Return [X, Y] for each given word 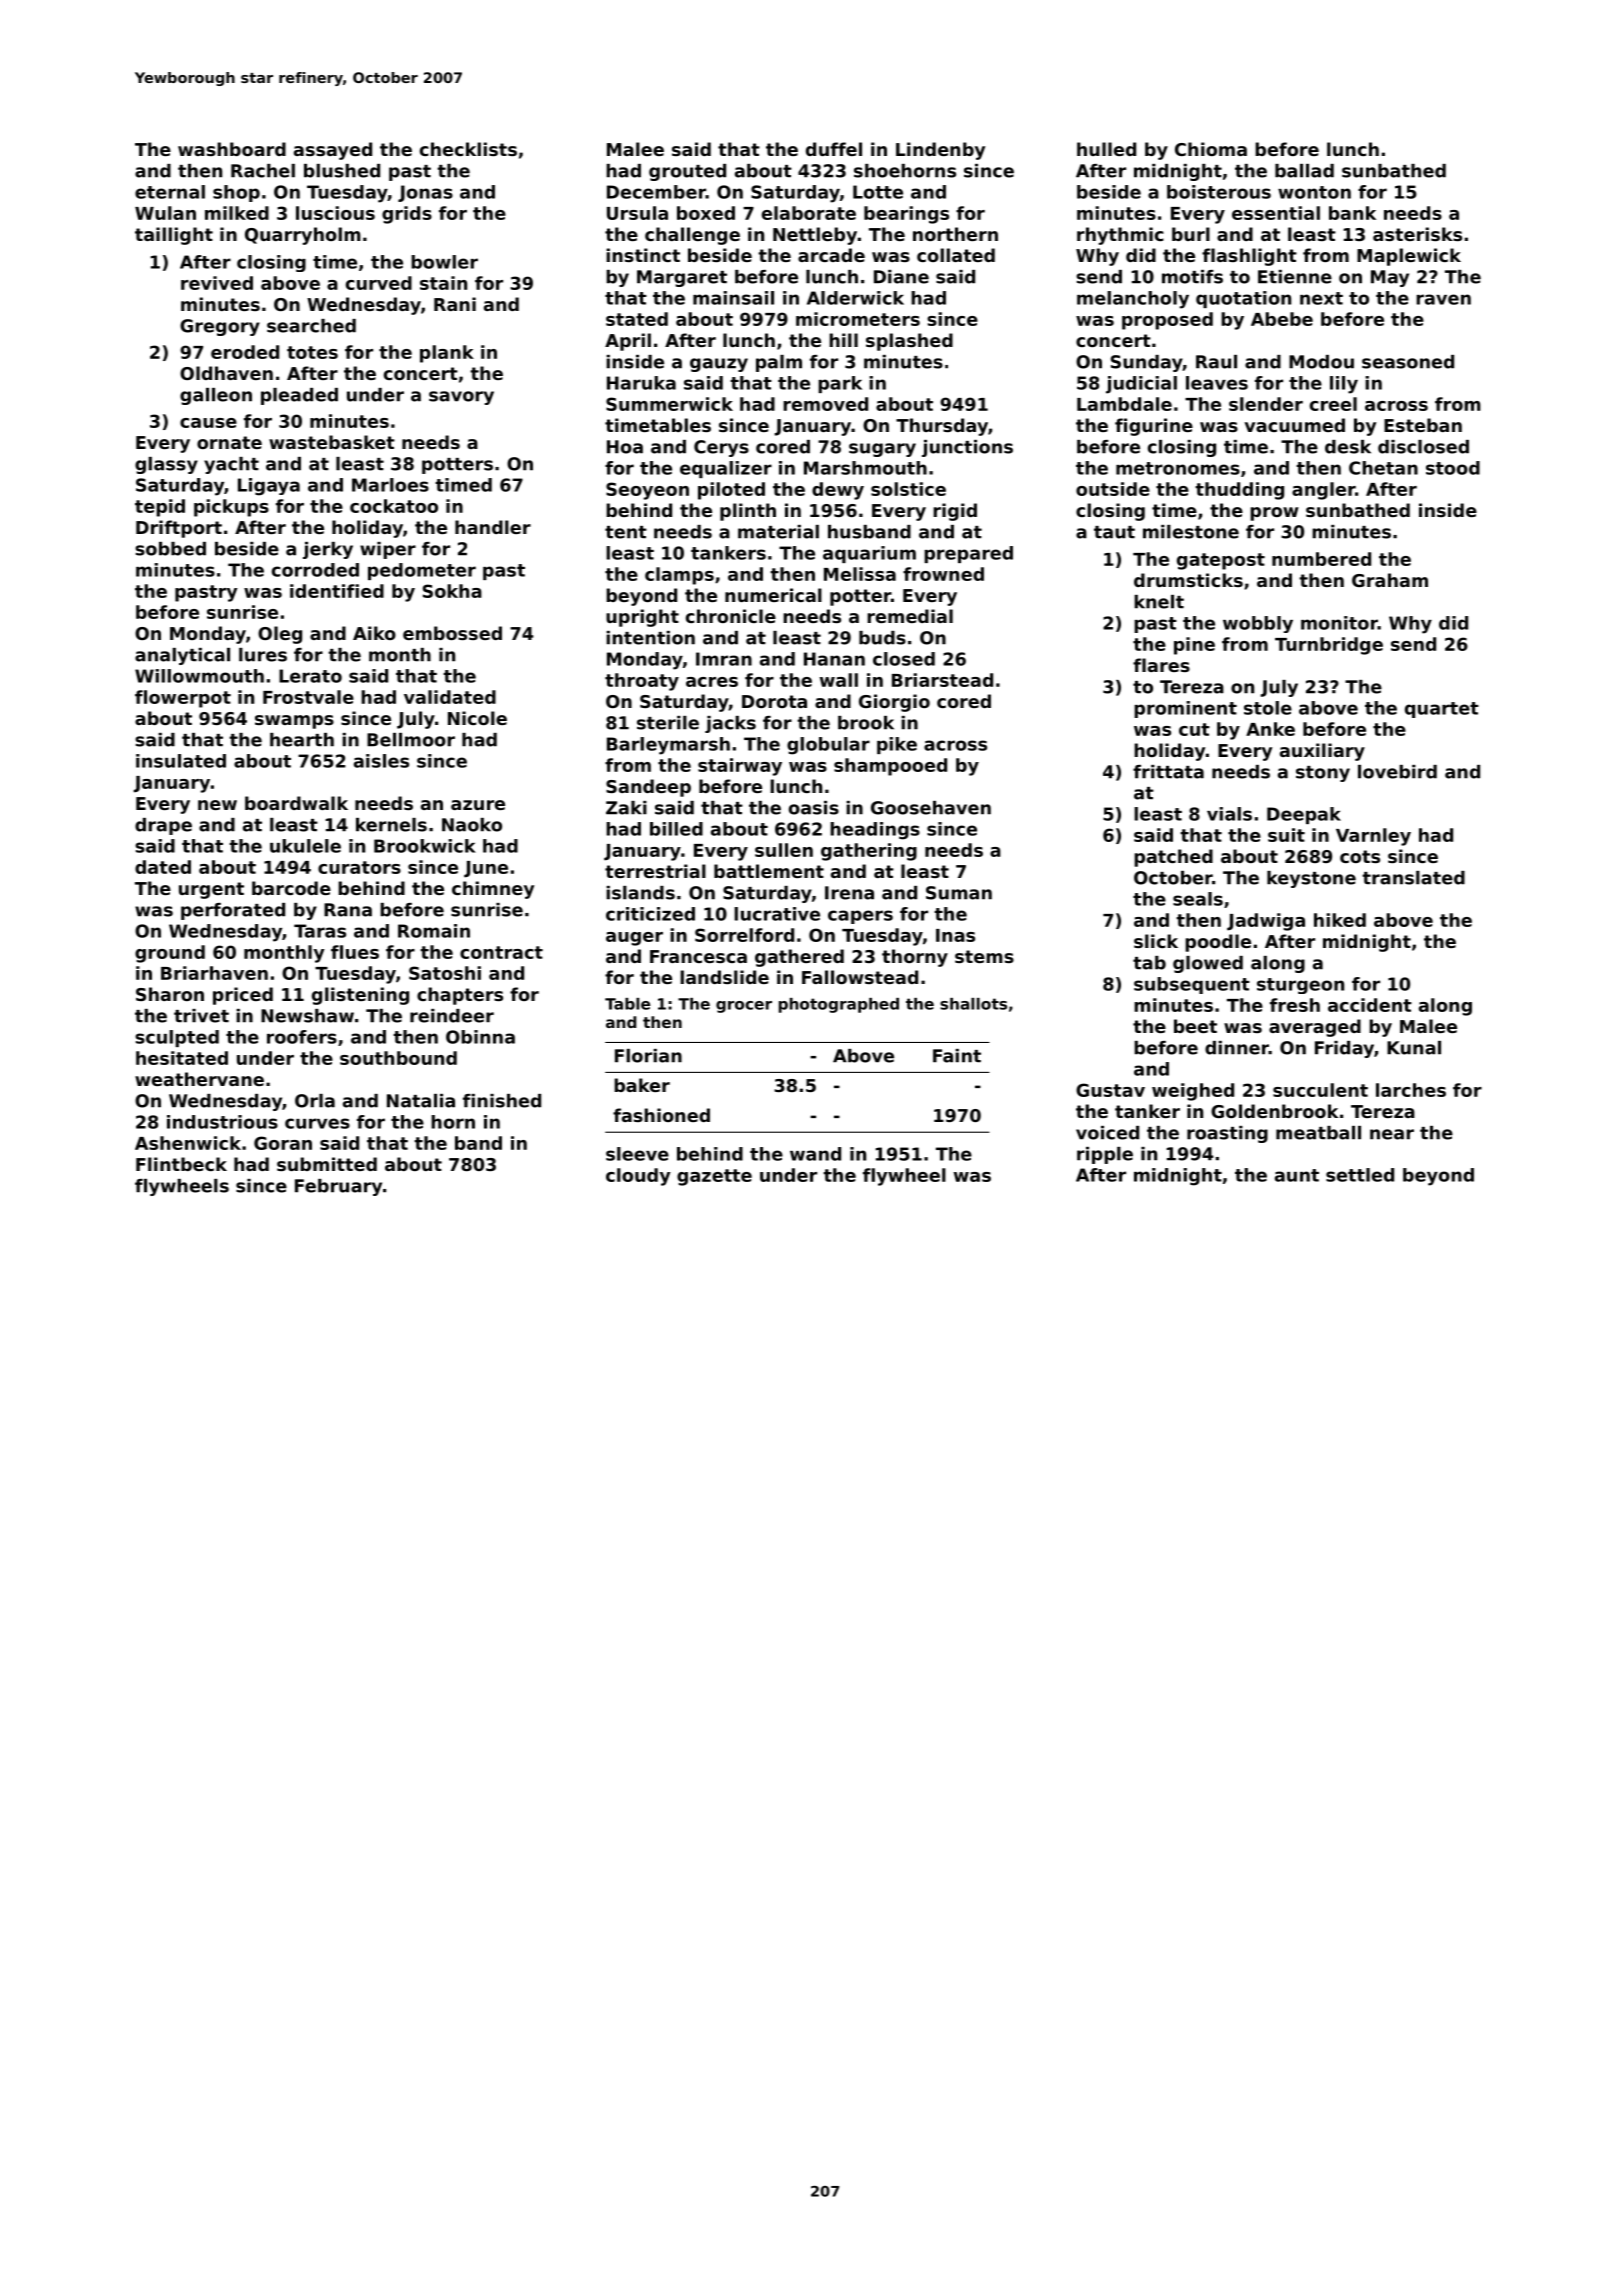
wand [815, 1154]
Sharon [170, 994]
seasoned [1408, 362]
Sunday [1147, 363]
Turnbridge [1329, 646]
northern [955, 234]
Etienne [1295, 277]
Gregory [220, 327]
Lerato [310, 676]
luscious [335, 213]
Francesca [698, 956]
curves [317, 1123]
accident [1370, 1005]
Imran [724, 659]
